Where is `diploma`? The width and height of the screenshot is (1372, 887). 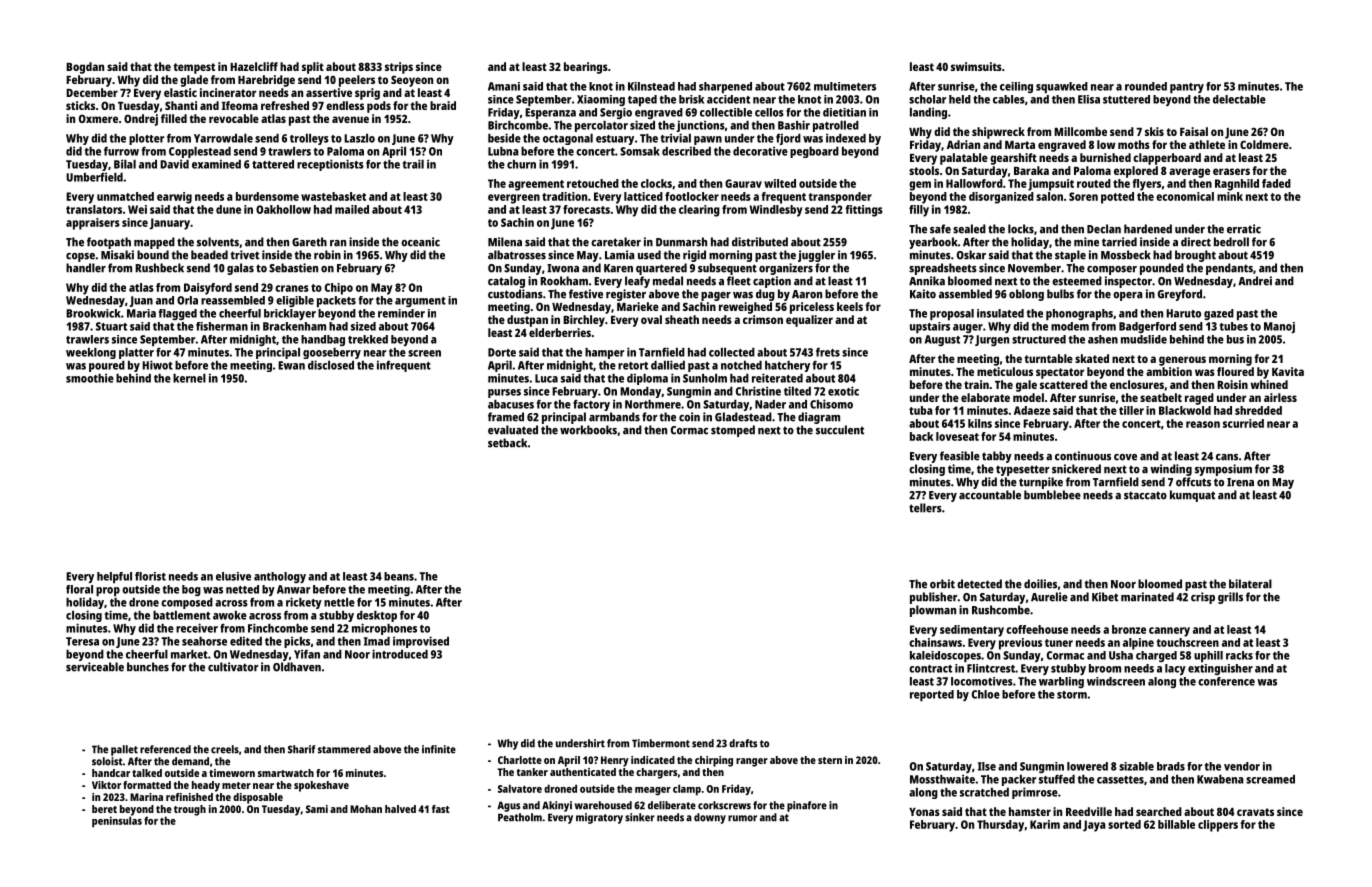 diploma is located at coordinates (647, 379).
